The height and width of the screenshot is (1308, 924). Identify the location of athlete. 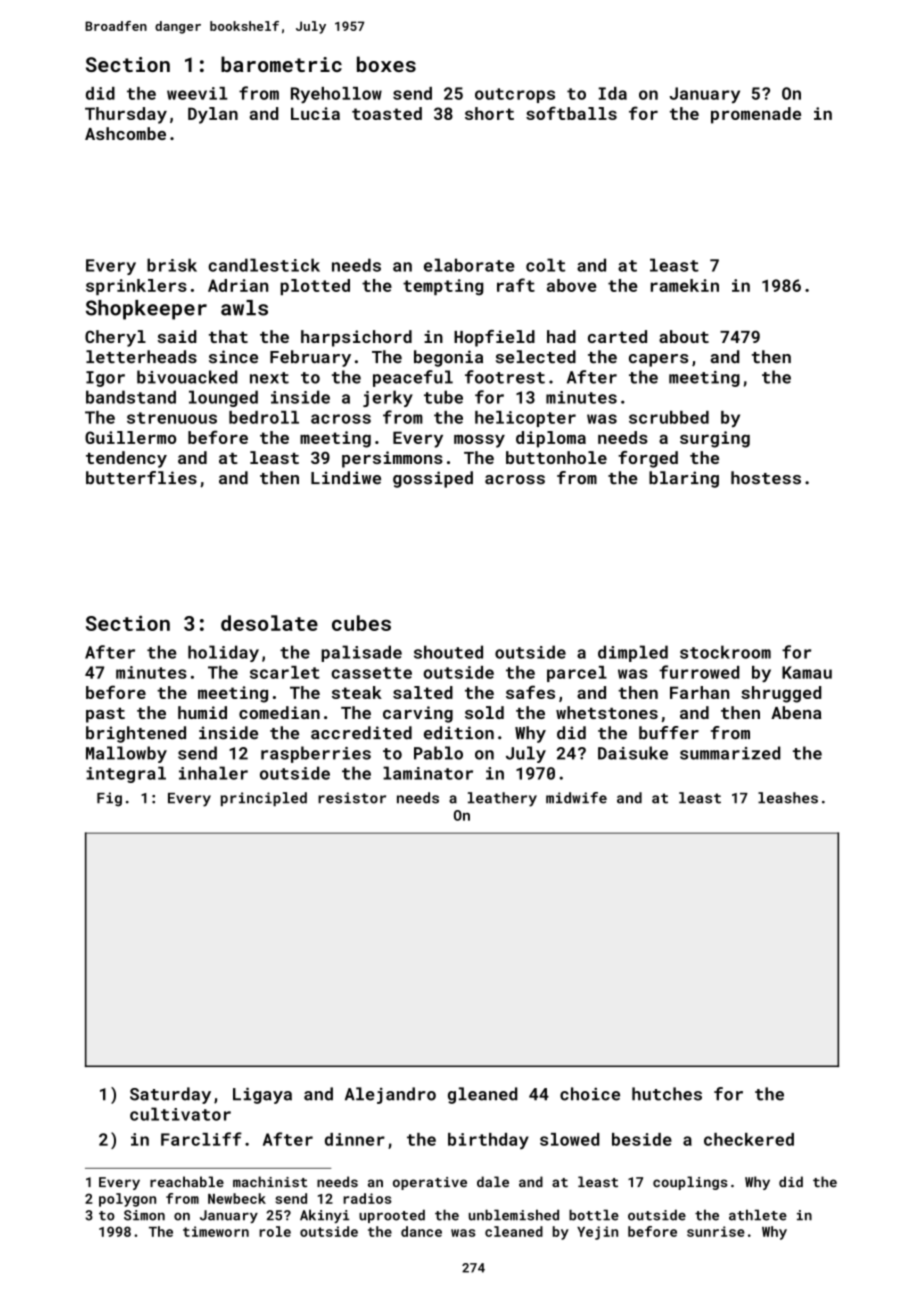
(758, 1215).
